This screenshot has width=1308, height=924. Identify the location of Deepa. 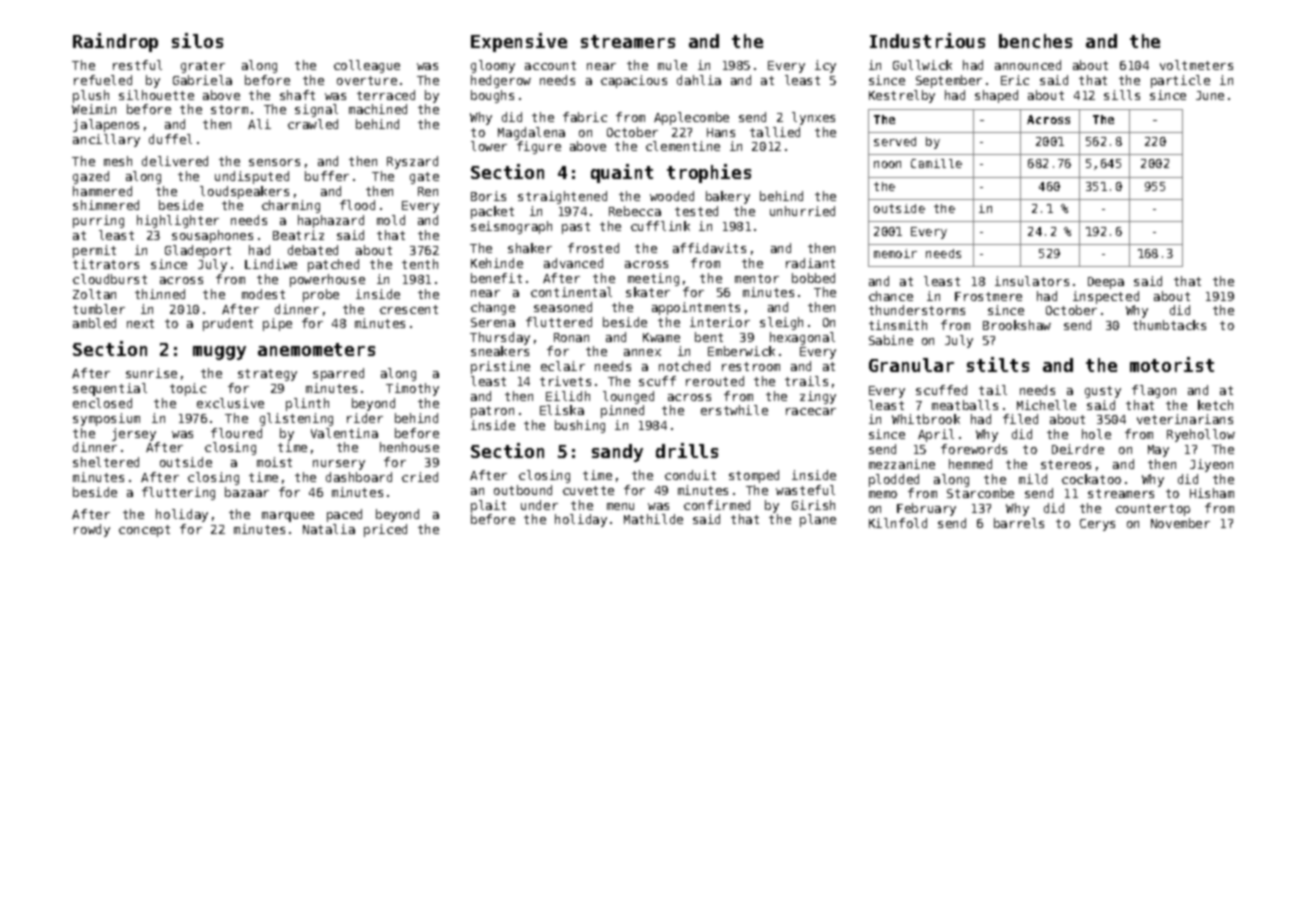
(1106, 283).
